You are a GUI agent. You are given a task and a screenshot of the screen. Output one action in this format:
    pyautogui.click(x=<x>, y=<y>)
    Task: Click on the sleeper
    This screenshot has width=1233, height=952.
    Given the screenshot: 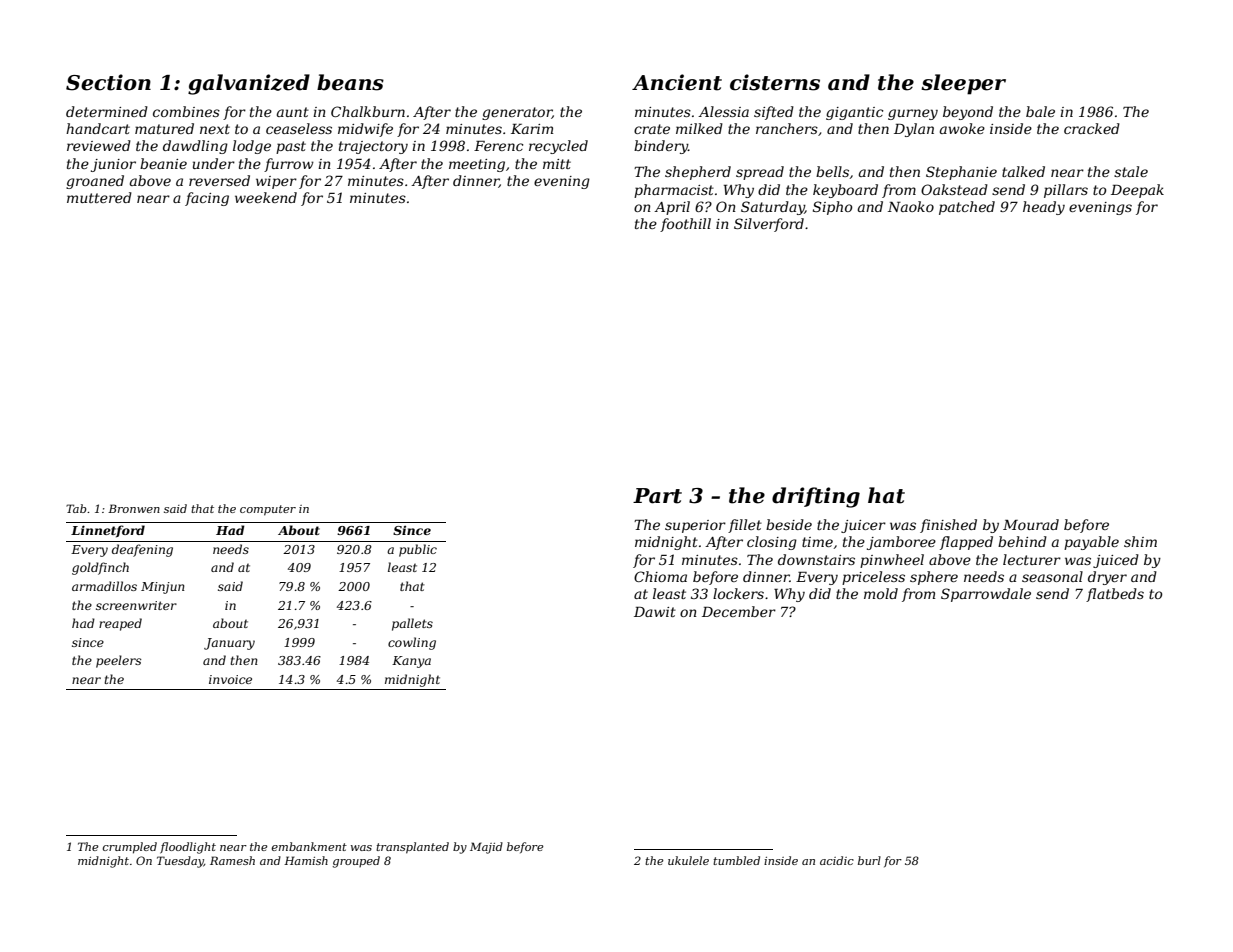 What is the action you would take?
    pyautogui.click(x=963, y=84)
